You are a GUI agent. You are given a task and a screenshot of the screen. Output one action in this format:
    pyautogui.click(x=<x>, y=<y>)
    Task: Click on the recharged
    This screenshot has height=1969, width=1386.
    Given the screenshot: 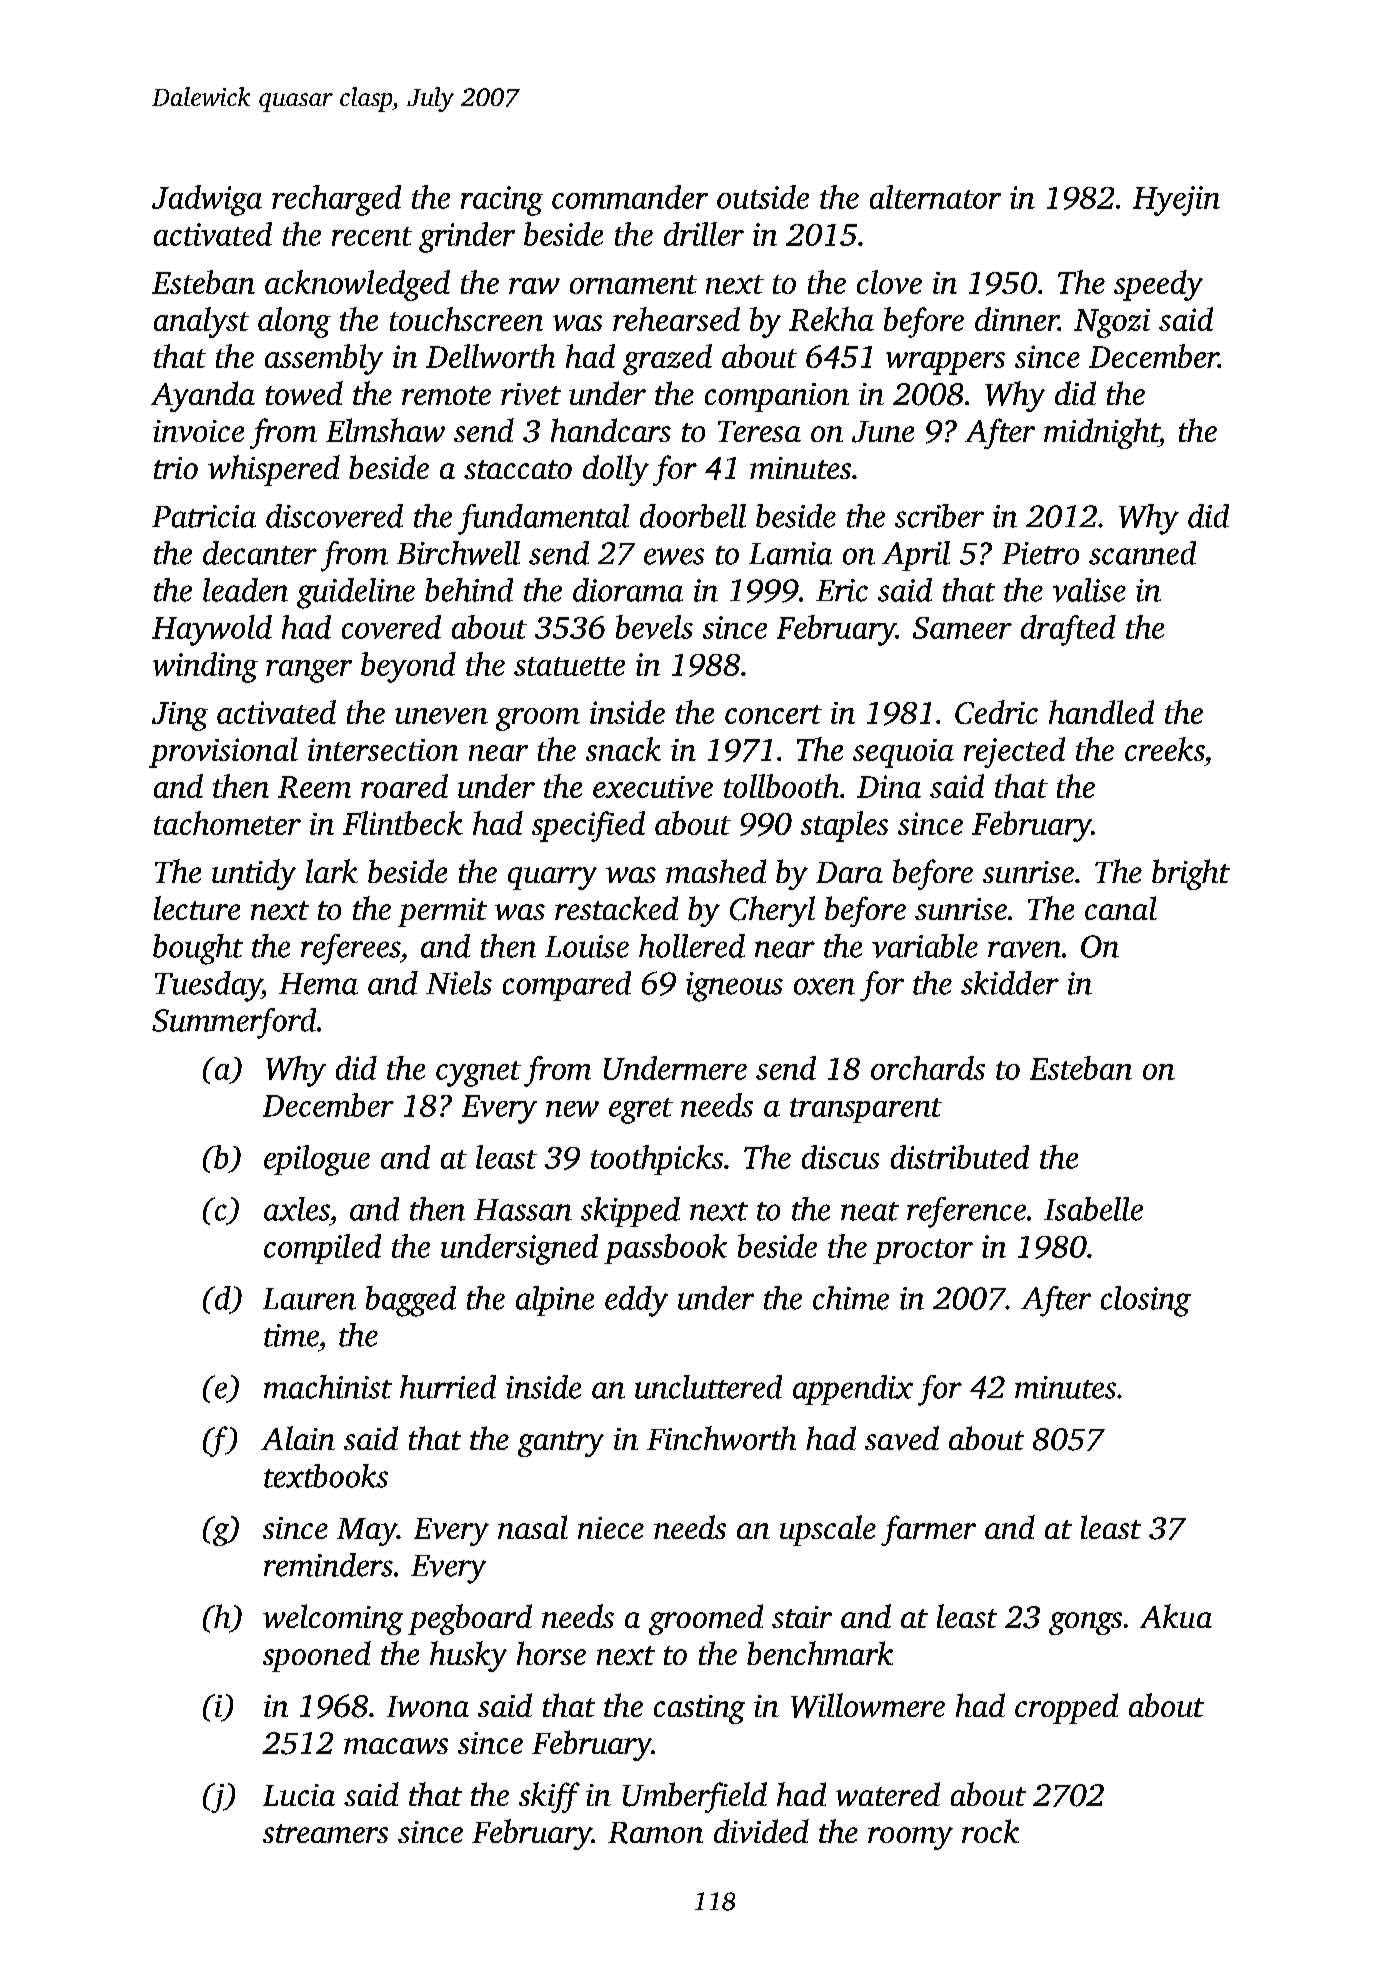 What is the action you would take?
    pyautogui.click(x=336, y=200)
